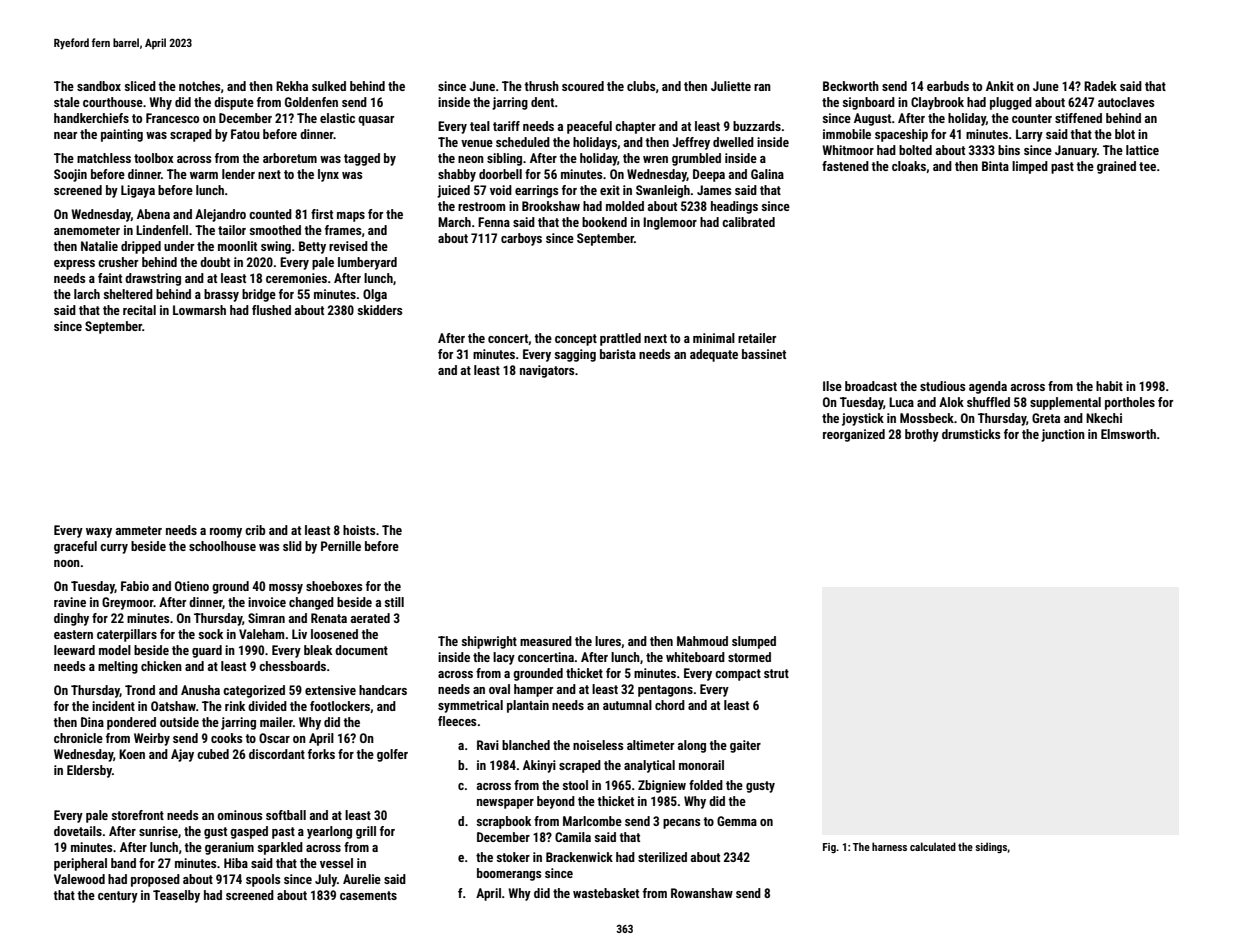 This screenshot has height=952, width=1233. I want to click on junction, so click(1063, 435).
